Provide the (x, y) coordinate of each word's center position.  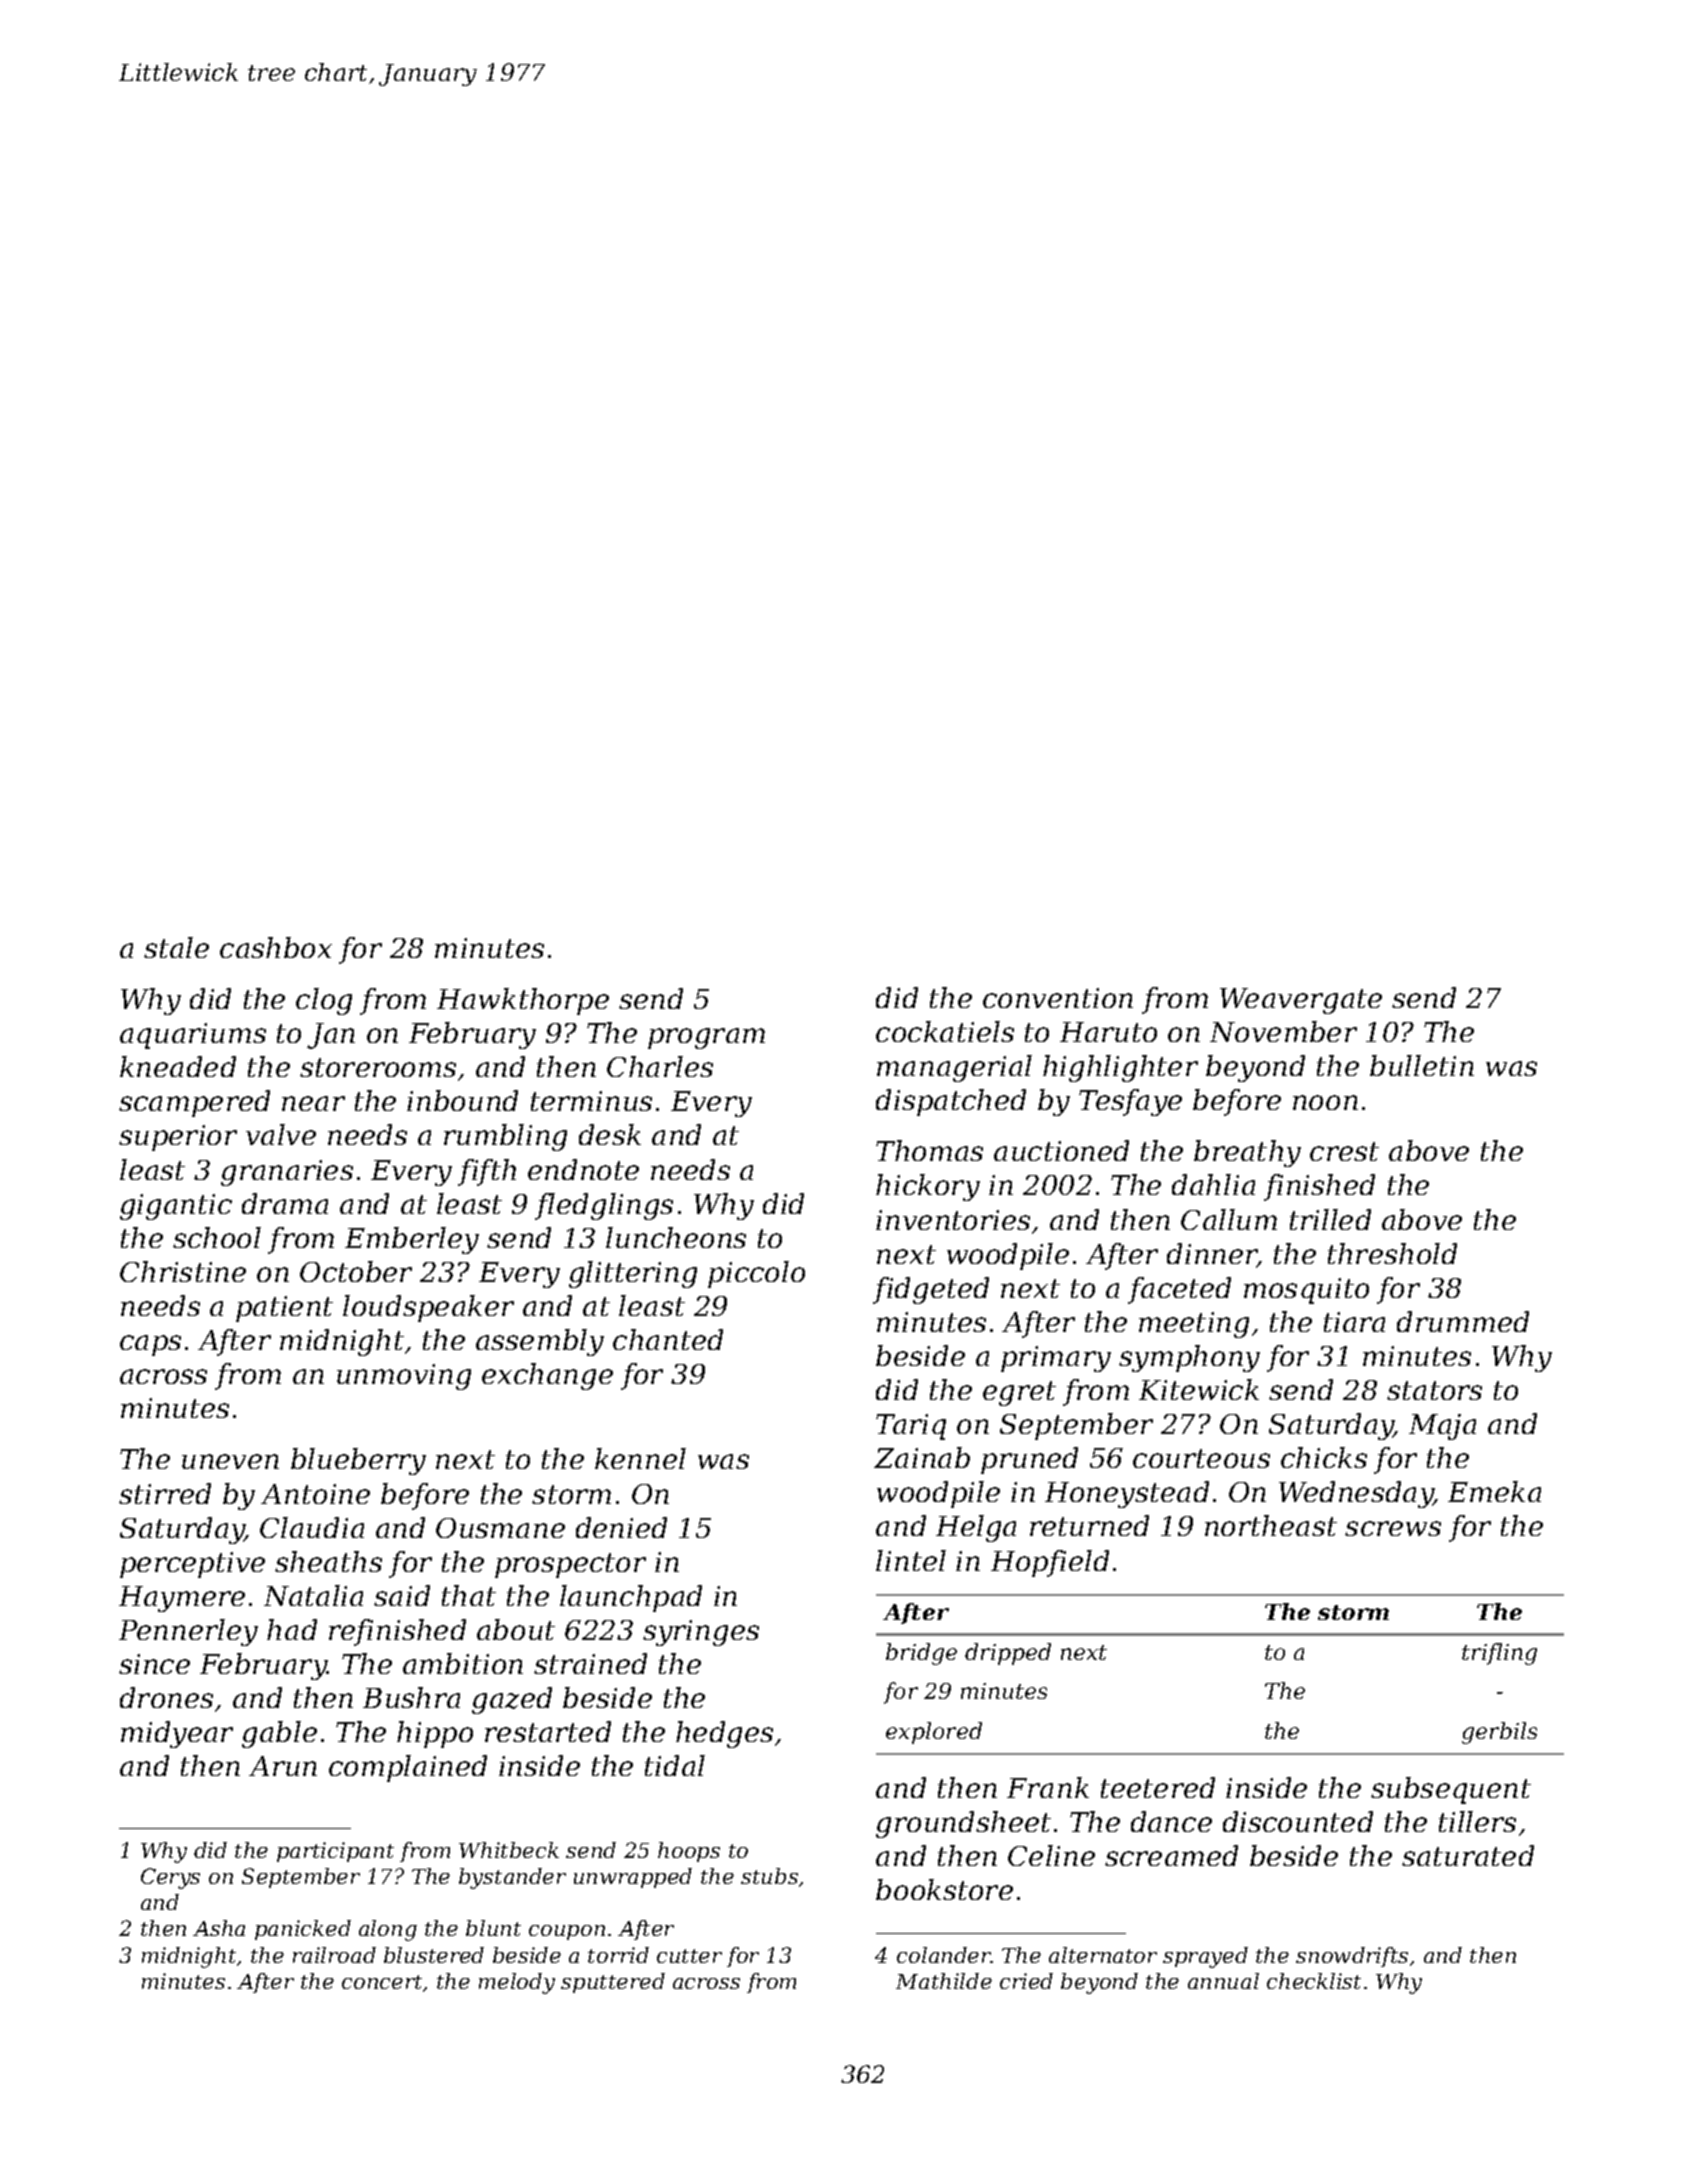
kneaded (178, 1066)
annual (1223, 1981)
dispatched (951, 1102)
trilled (1330, 1219)
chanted (668, 1339)
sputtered (613, 1983)
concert (382, 1982)
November (1283, 1031)
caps (150, 1345)
